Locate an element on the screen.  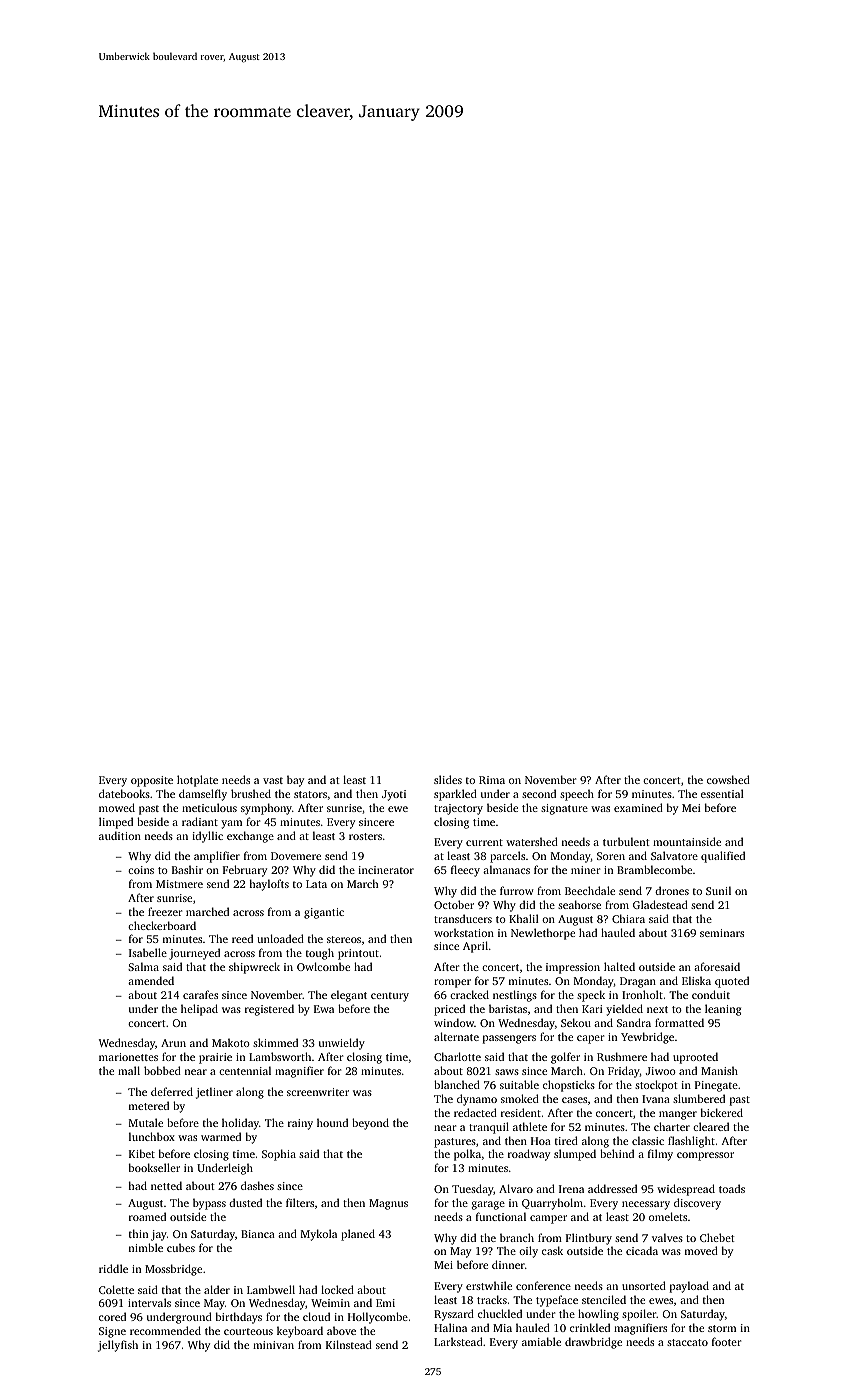
drawbridge is located at coordinates (593, 1343).
